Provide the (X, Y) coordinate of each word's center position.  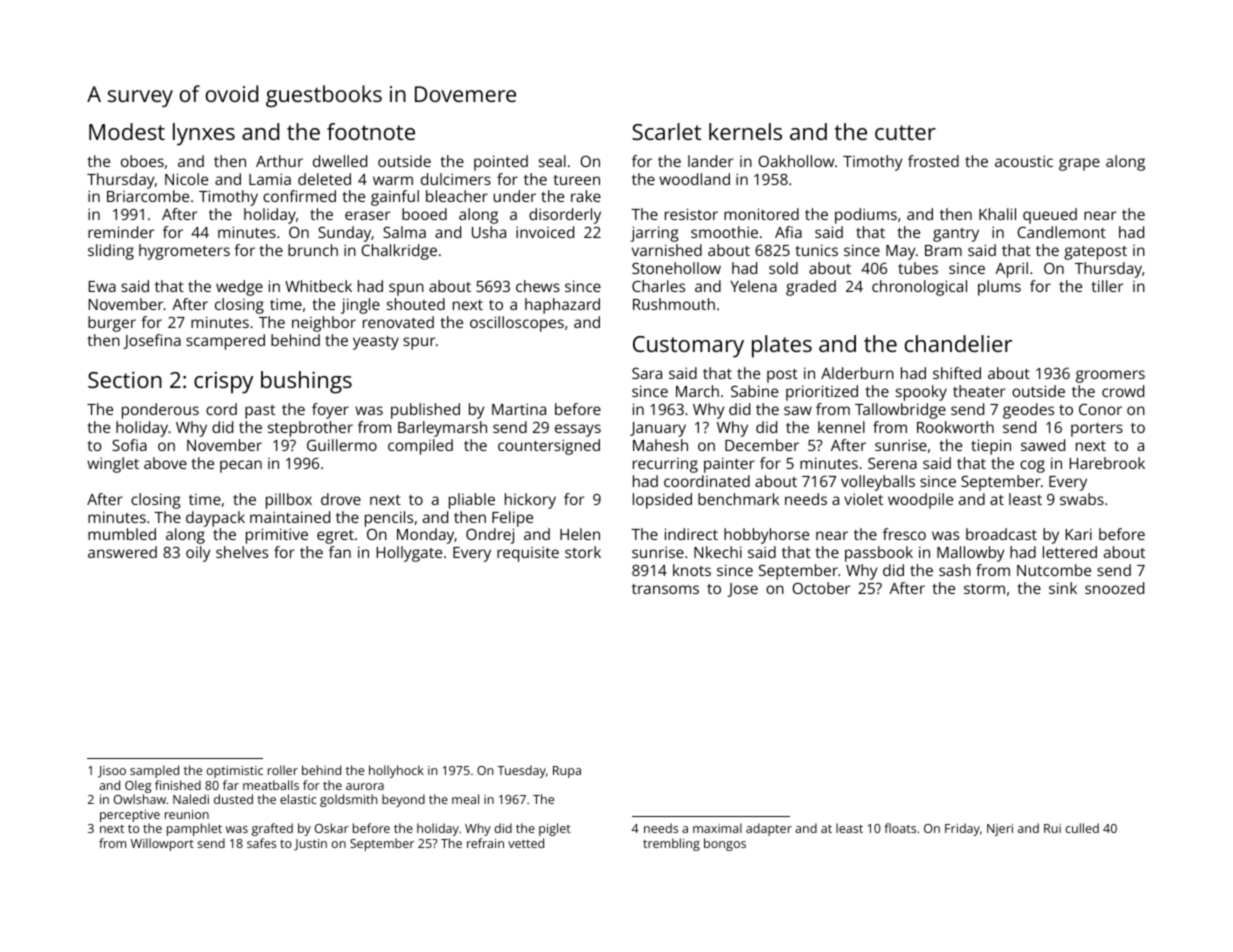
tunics (816, 250)
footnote (371, 131)
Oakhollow (796, 161)
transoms (665, 589)
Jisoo (112, 772)
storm (984, 589)
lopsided (662, 501)
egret (335, 537)
